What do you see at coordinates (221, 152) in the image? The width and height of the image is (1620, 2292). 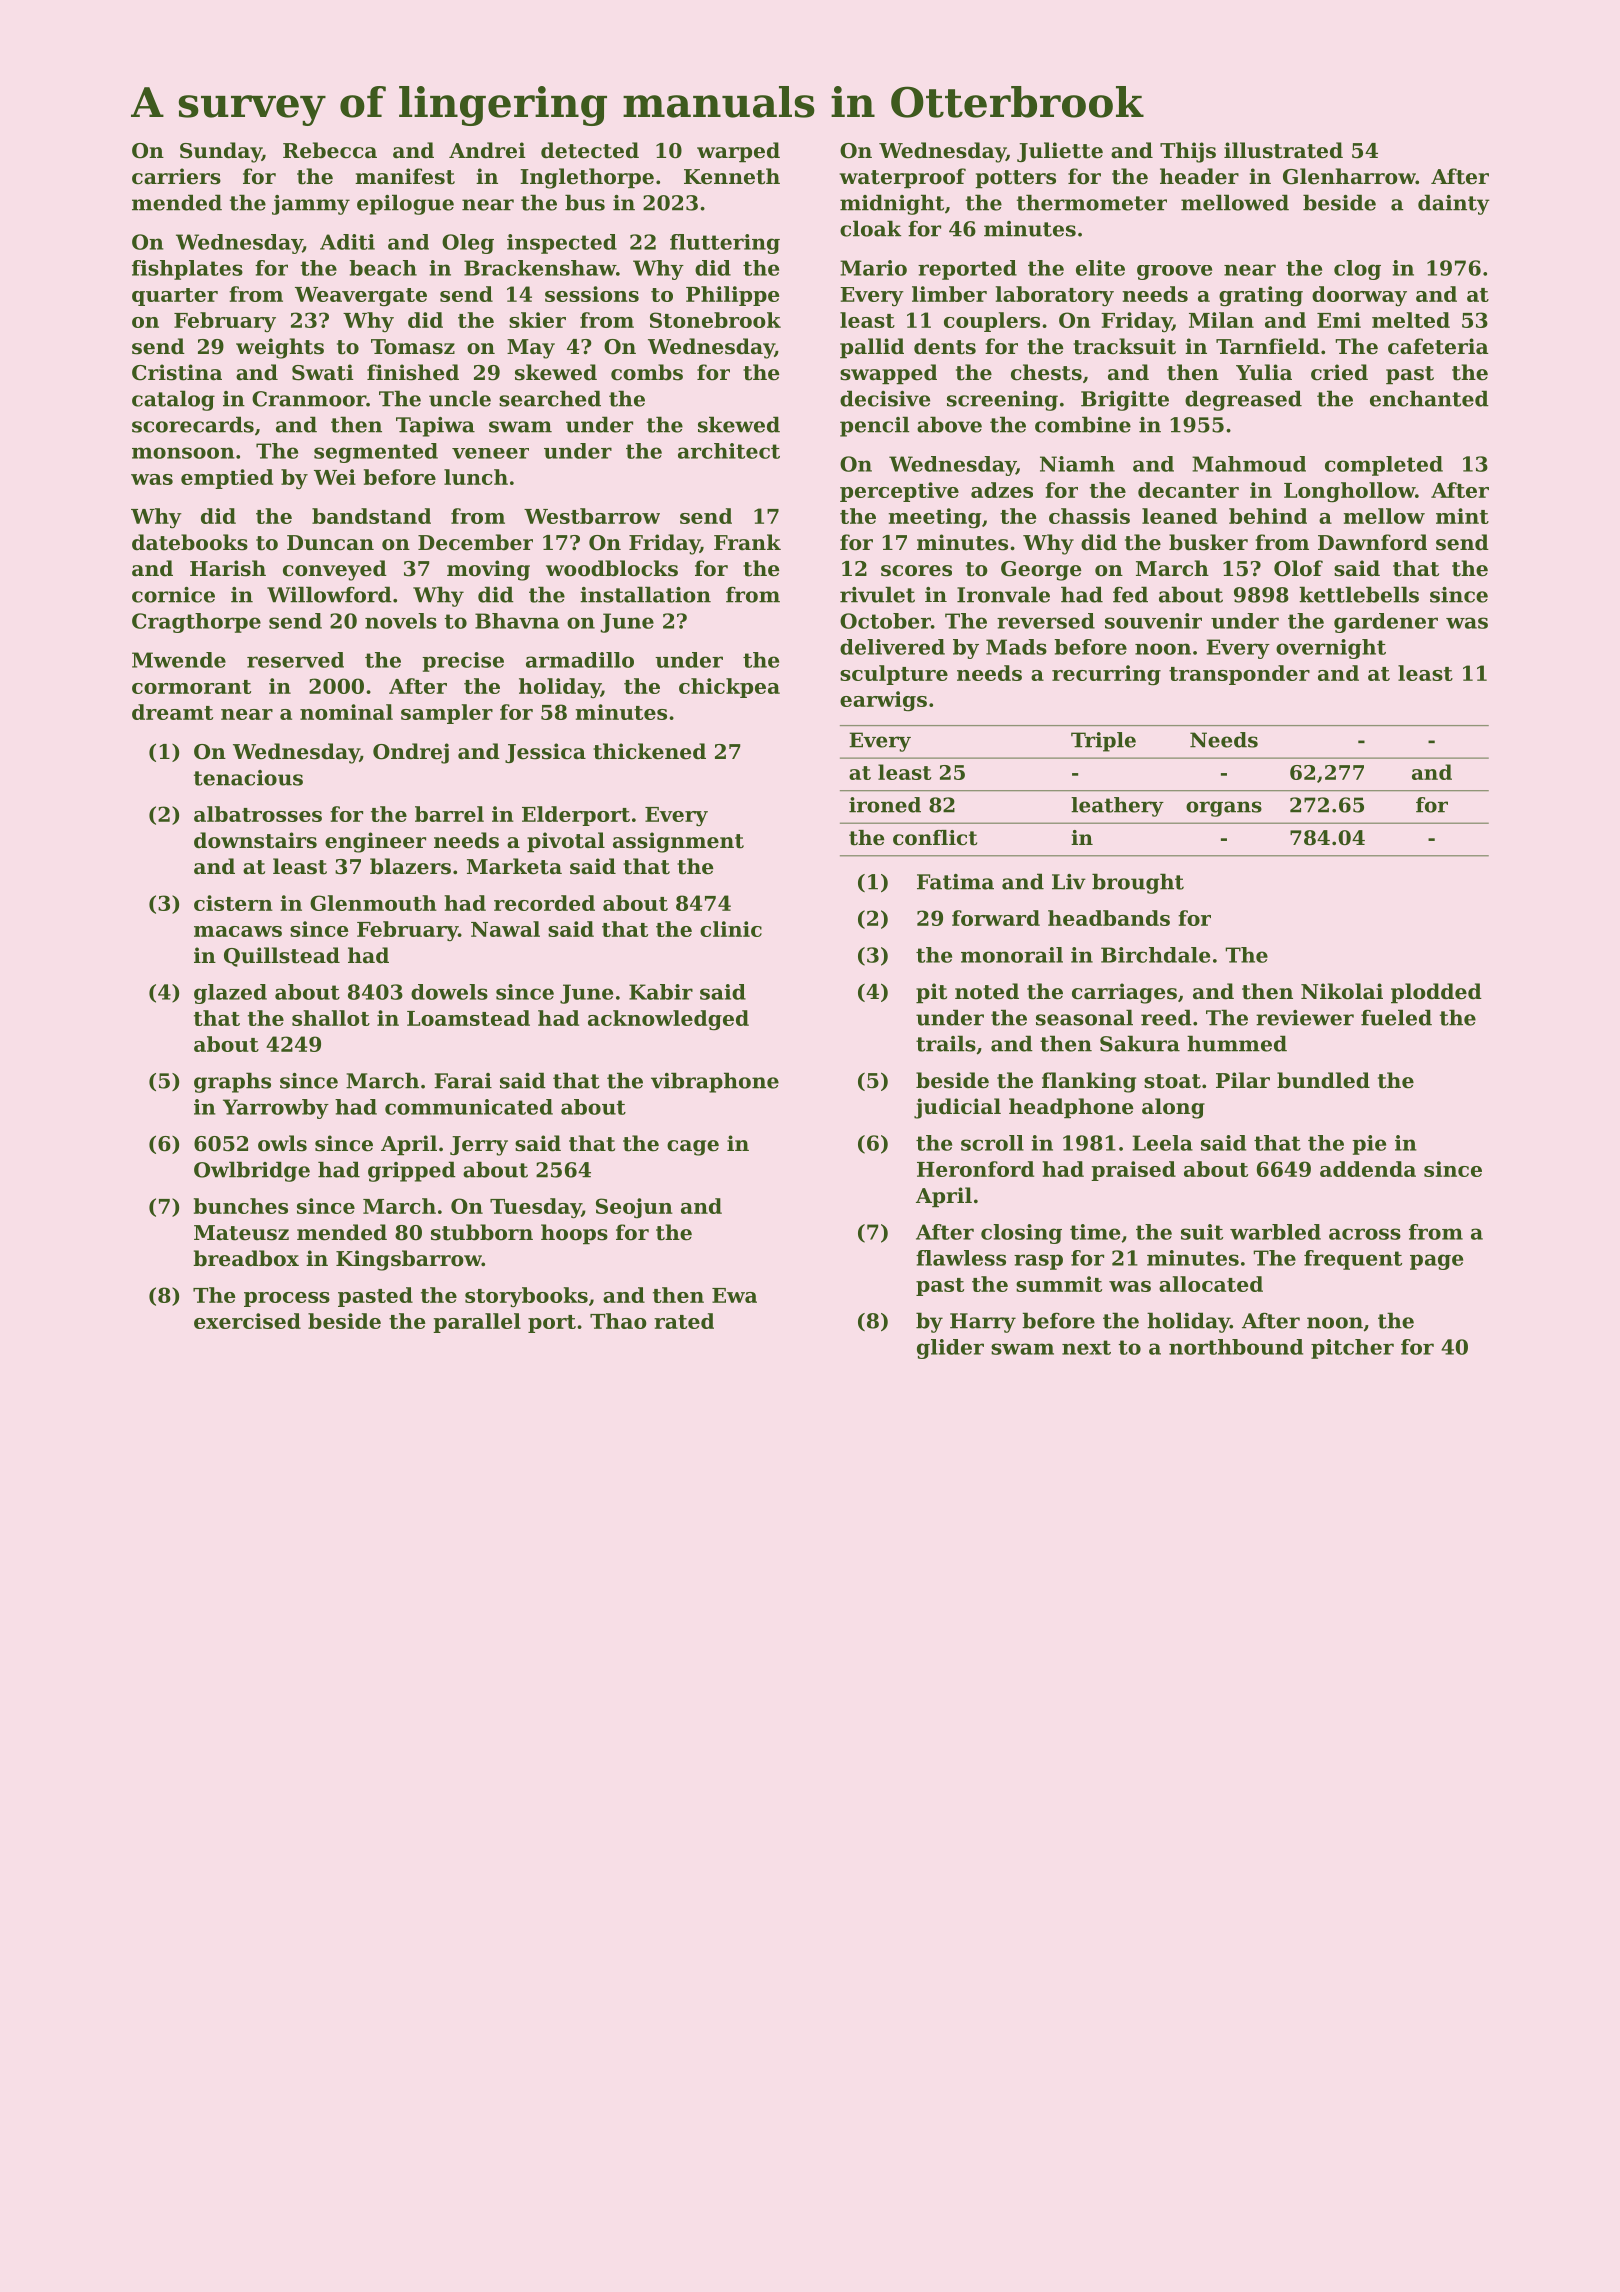 I see `Sunday` at bounding box center [221, 152].
